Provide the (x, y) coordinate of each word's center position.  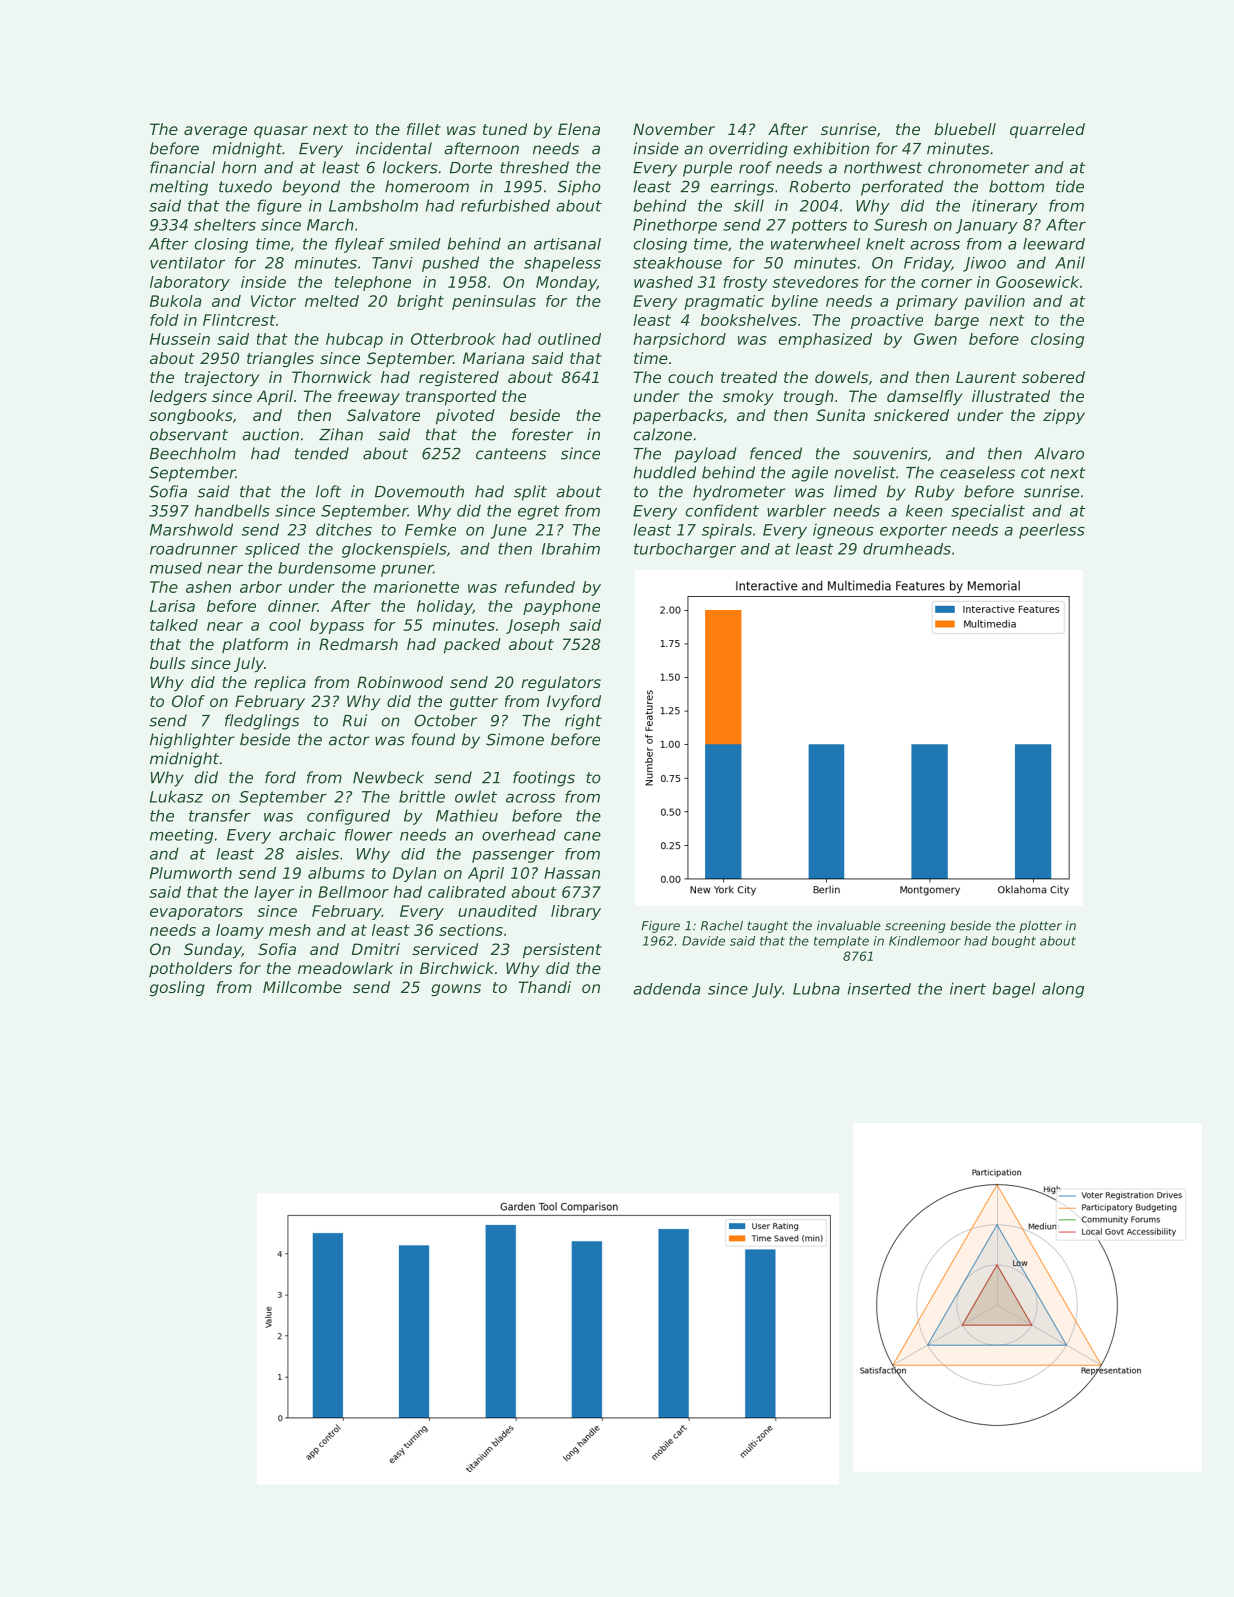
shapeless (562, 264)
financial (182, 167)
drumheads (907, 549)
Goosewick (1037, 282)
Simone (515, 739)
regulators (561, 683)
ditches (344, 529)
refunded (540, 587)
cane (582, 836)
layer (274, 893)
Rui (355, 720)
